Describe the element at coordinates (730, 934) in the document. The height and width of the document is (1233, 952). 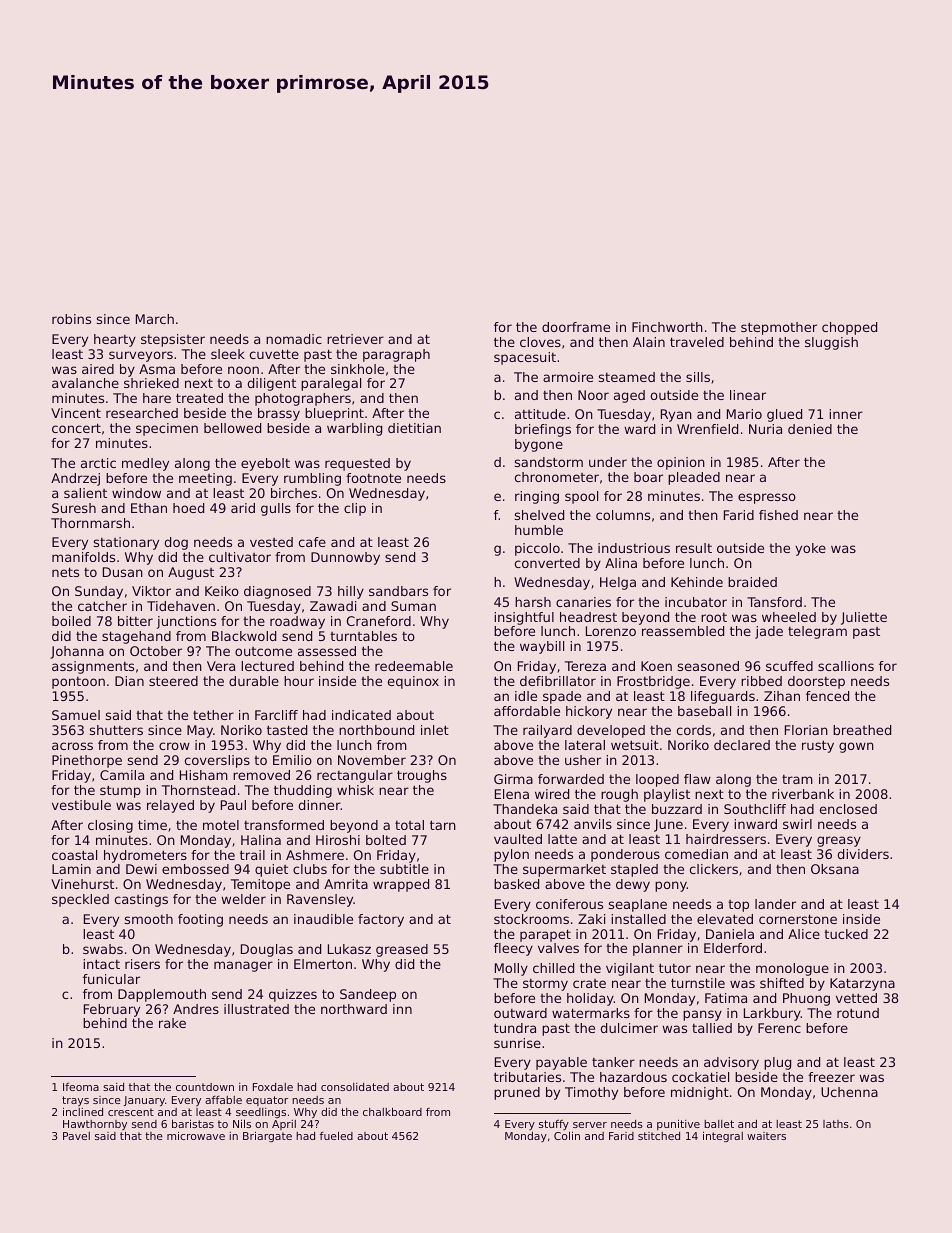
I see `Daniela` at that location.
